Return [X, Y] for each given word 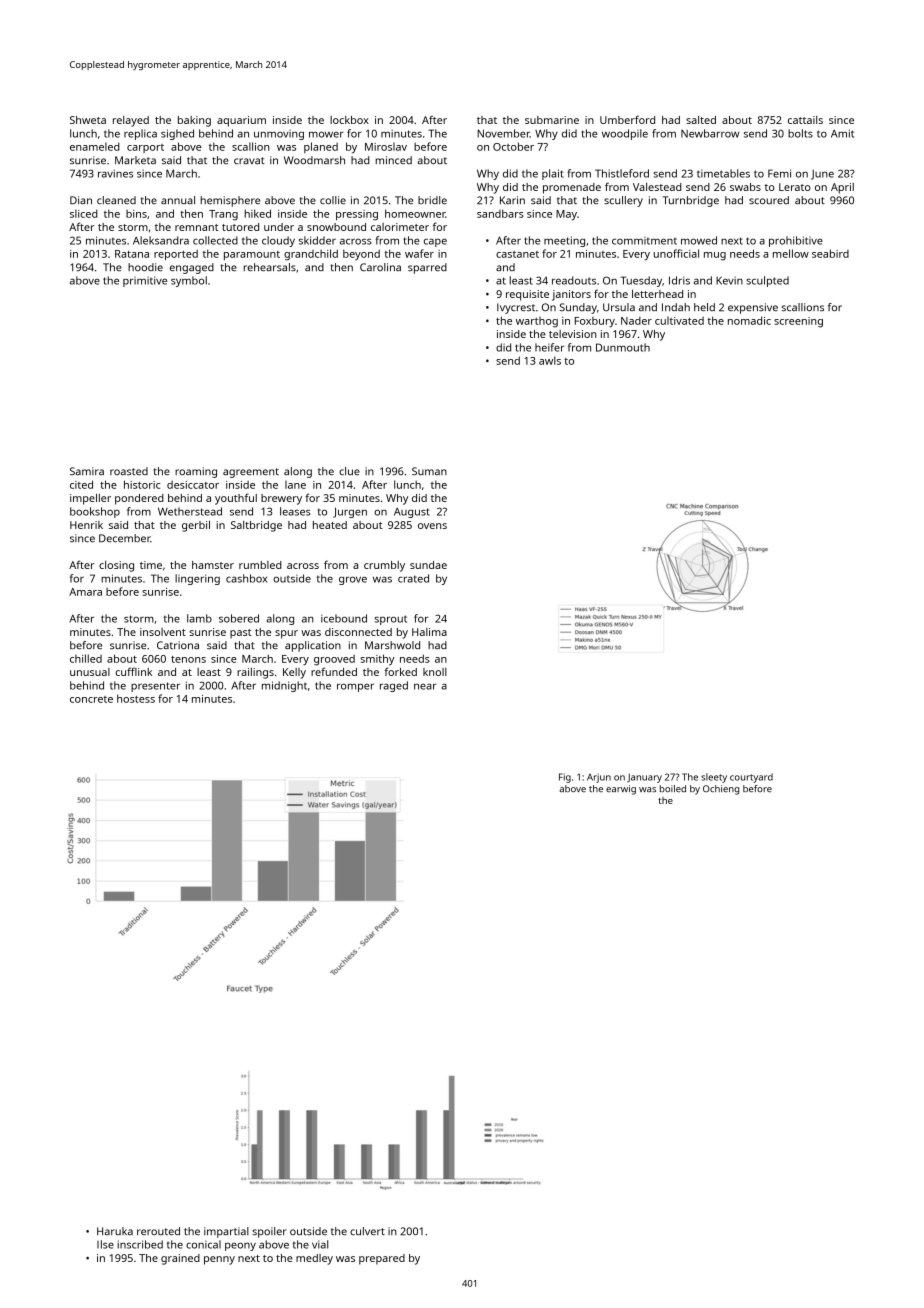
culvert [367, 1231]
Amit [842, 133]
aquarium [241, 121]
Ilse [105, 1244]
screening [798, 322]
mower [326, 134]
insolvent [163, 632]
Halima [429, 632]
